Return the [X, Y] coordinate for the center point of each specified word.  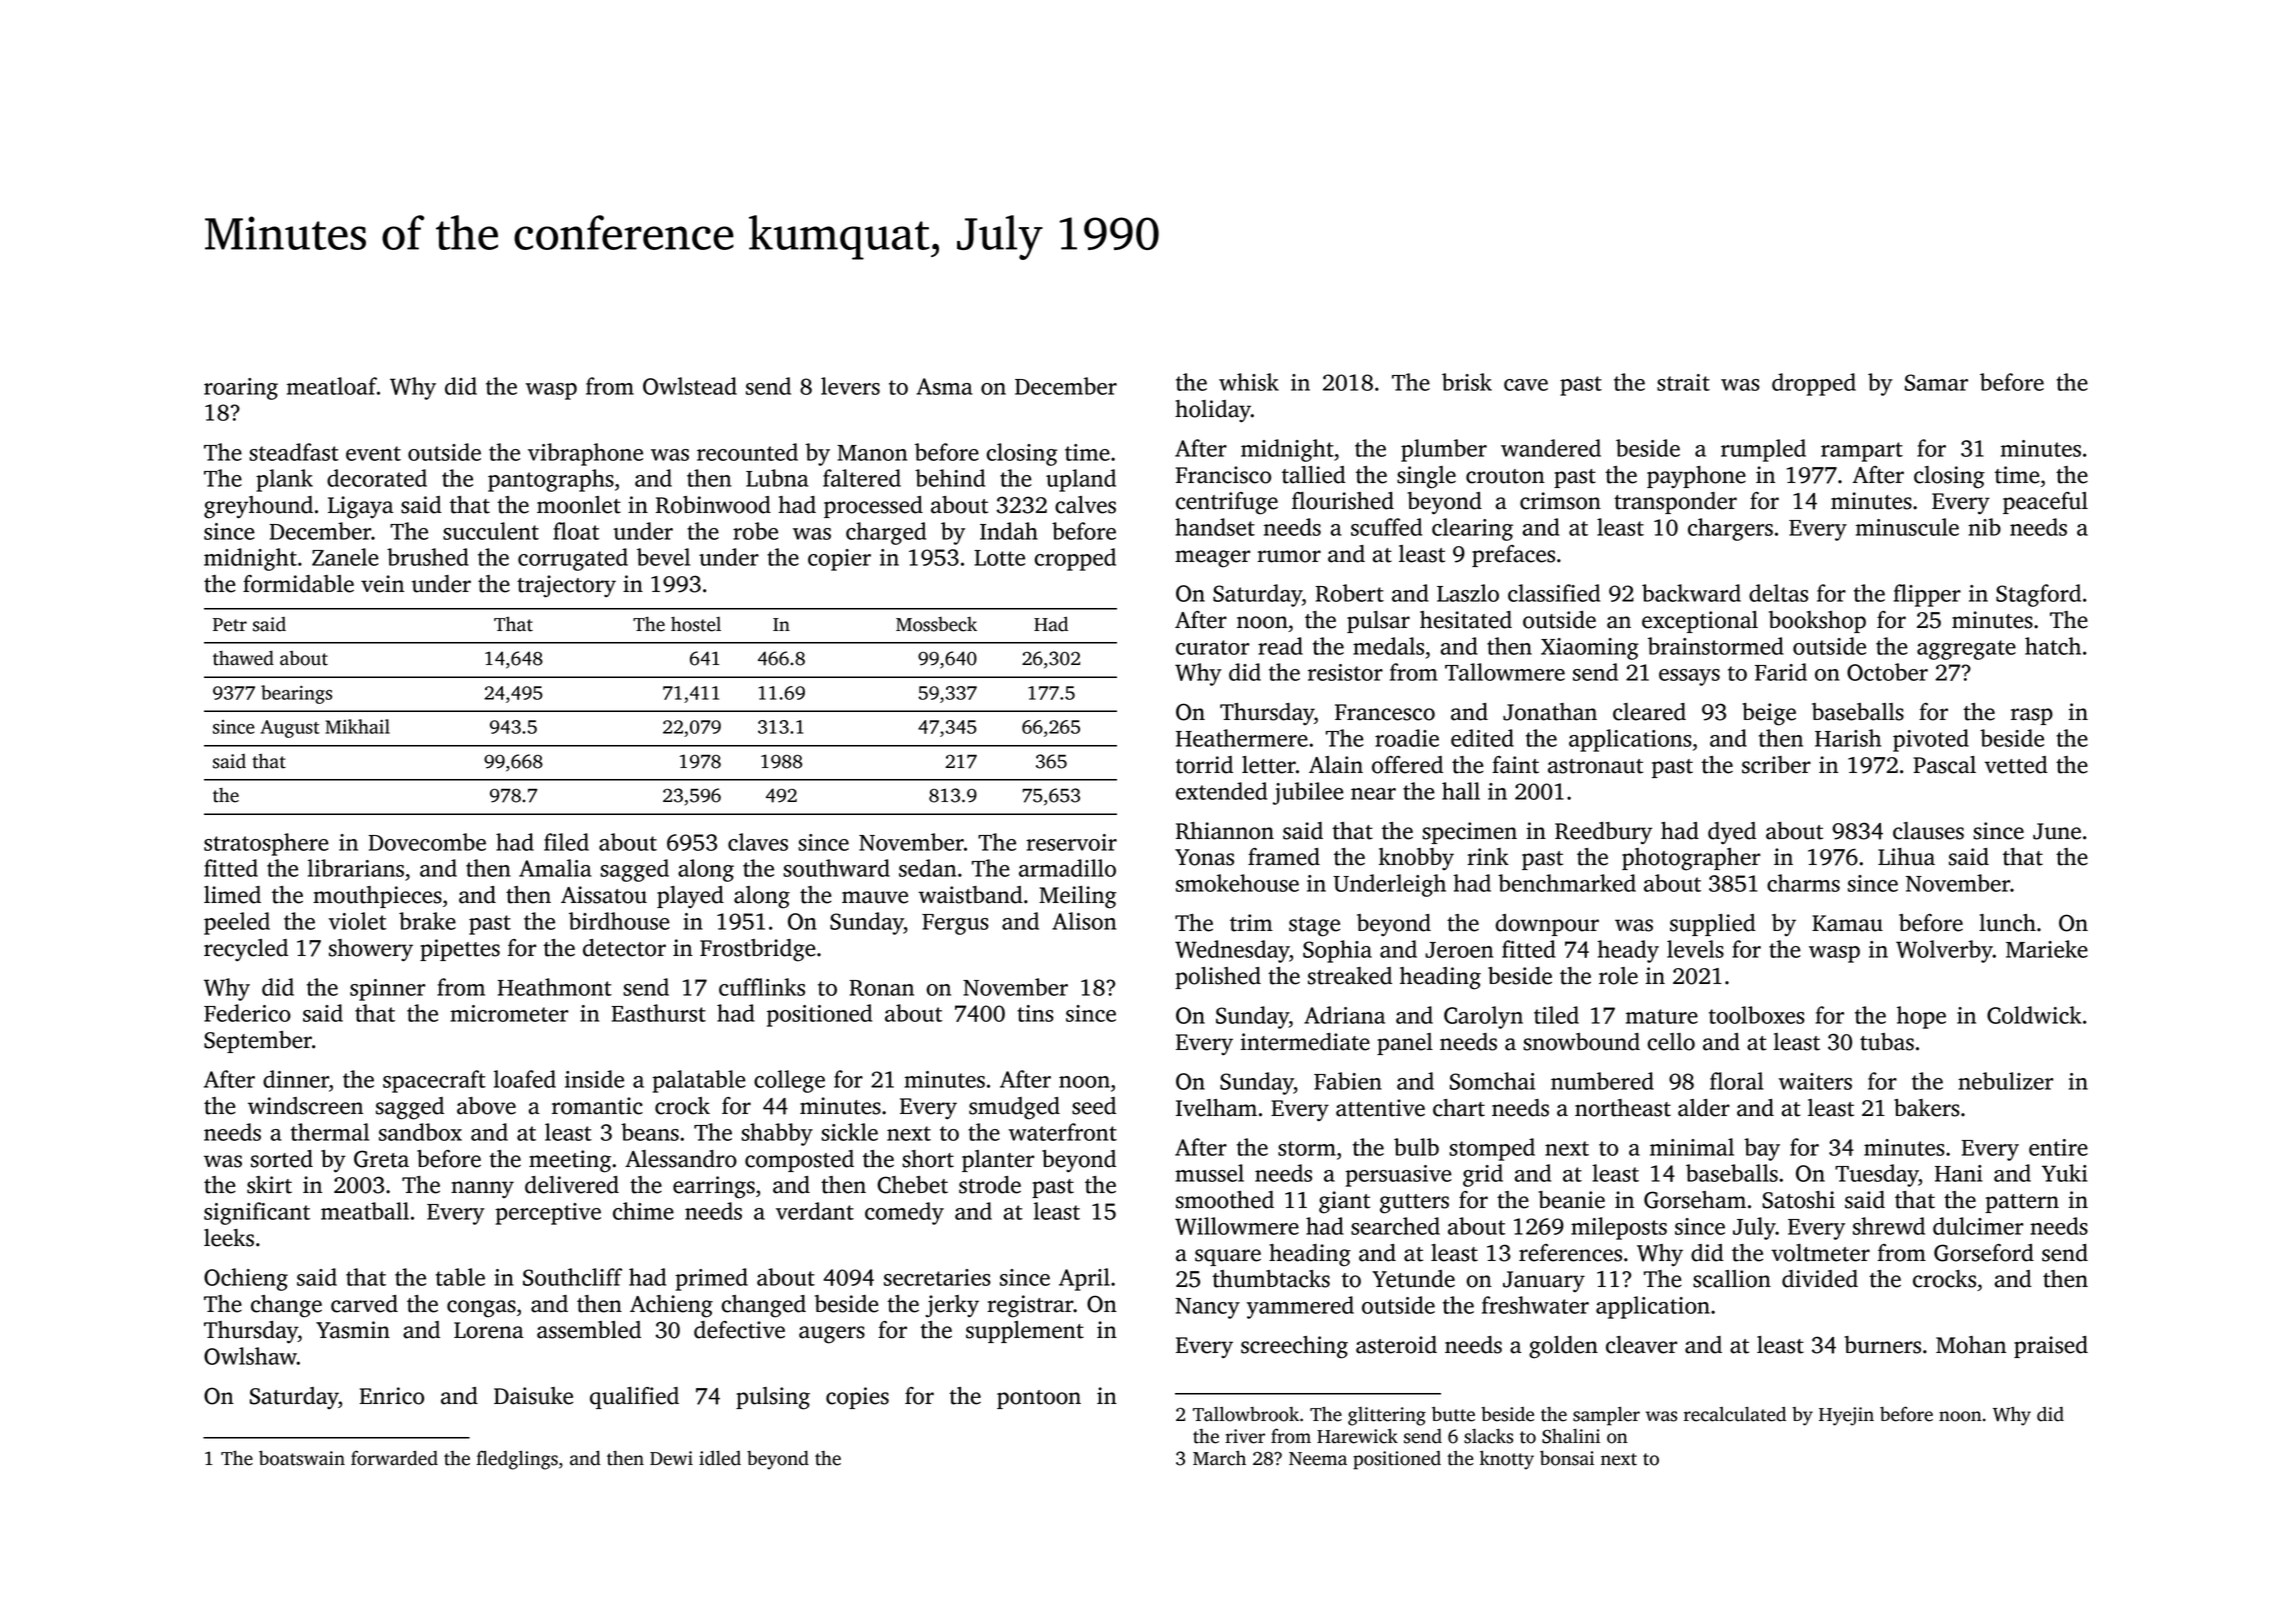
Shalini [1571, 1436]
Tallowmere [1505, 672]
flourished [1343, 501]
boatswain [302, 1458]
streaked [1350, 976]
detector [624, 948]
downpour [1547, 925]
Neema [1318, 1459]
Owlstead [690, 386]
